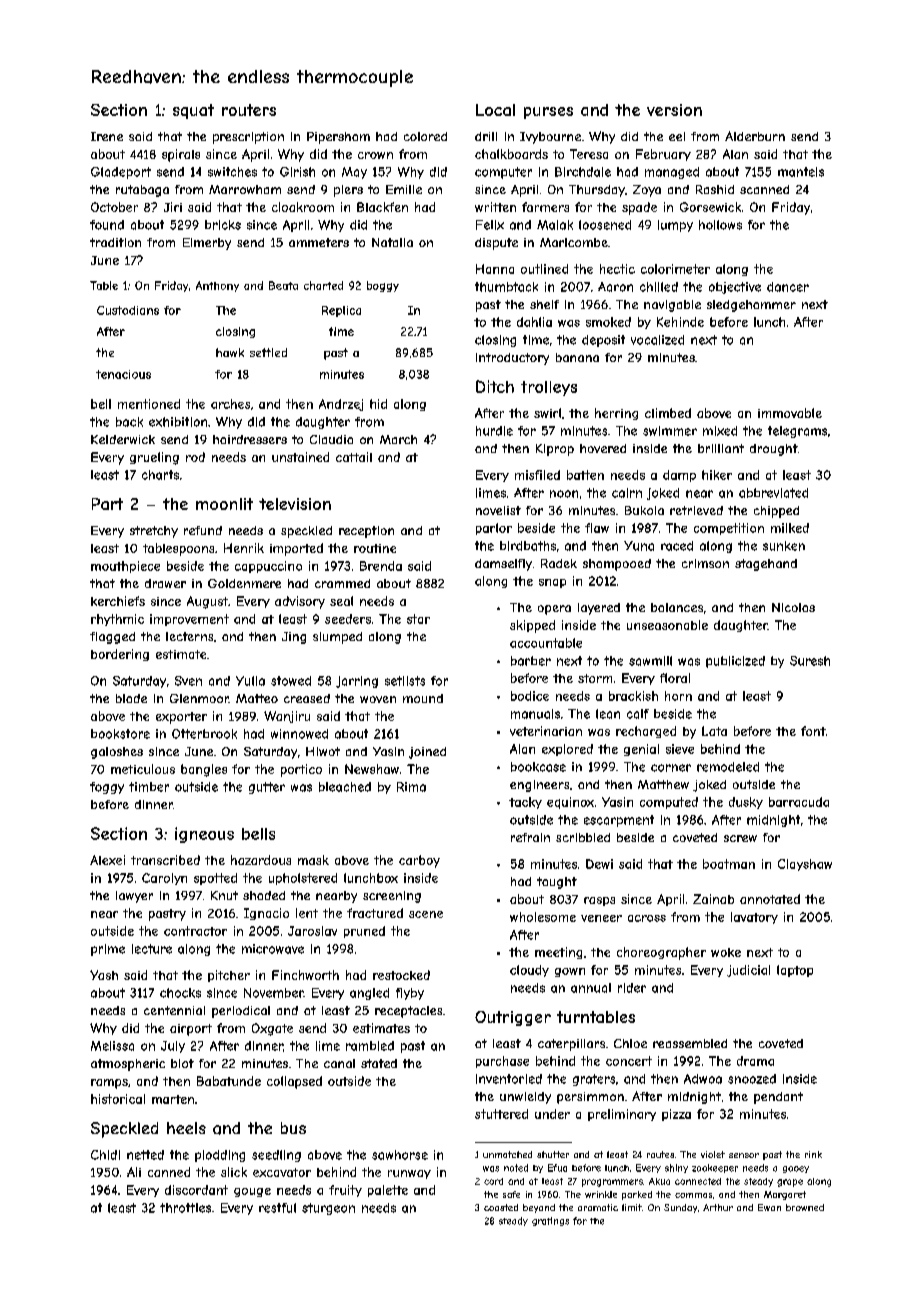 The image size is (924, 1308). I want to click on joined, so click(427, 753).
